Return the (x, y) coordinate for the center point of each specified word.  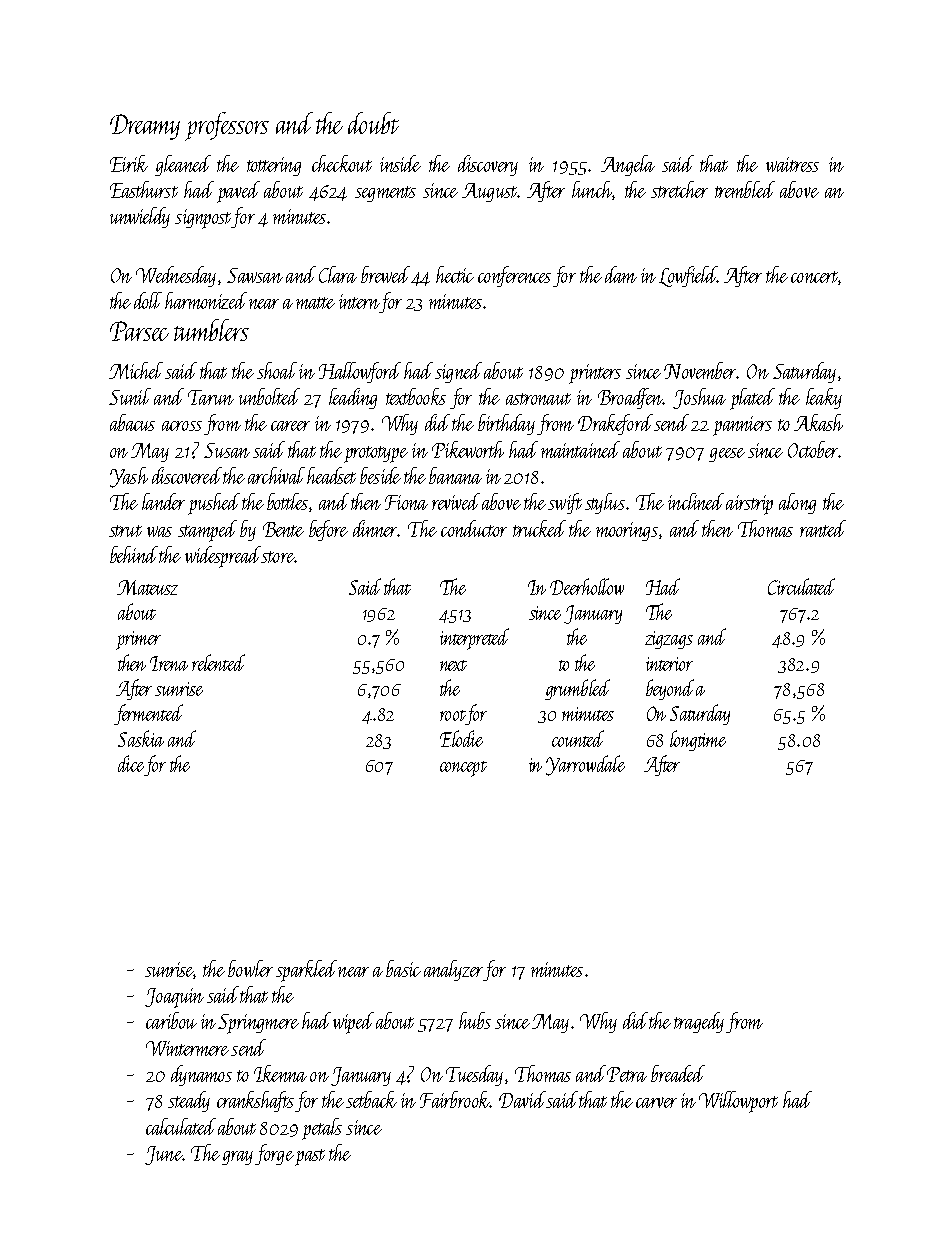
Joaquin (174, 998)
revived (456, 501)
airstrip (749, 505)
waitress (792, 164)
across (182, 426)
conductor (474, 528)
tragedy (699, 1022)
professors (227, 126)
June (163, 1155)
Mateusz (147, 587)
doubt (373, 123)
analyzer (454, 970)
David (522, 1099)
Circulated (801, 586)
